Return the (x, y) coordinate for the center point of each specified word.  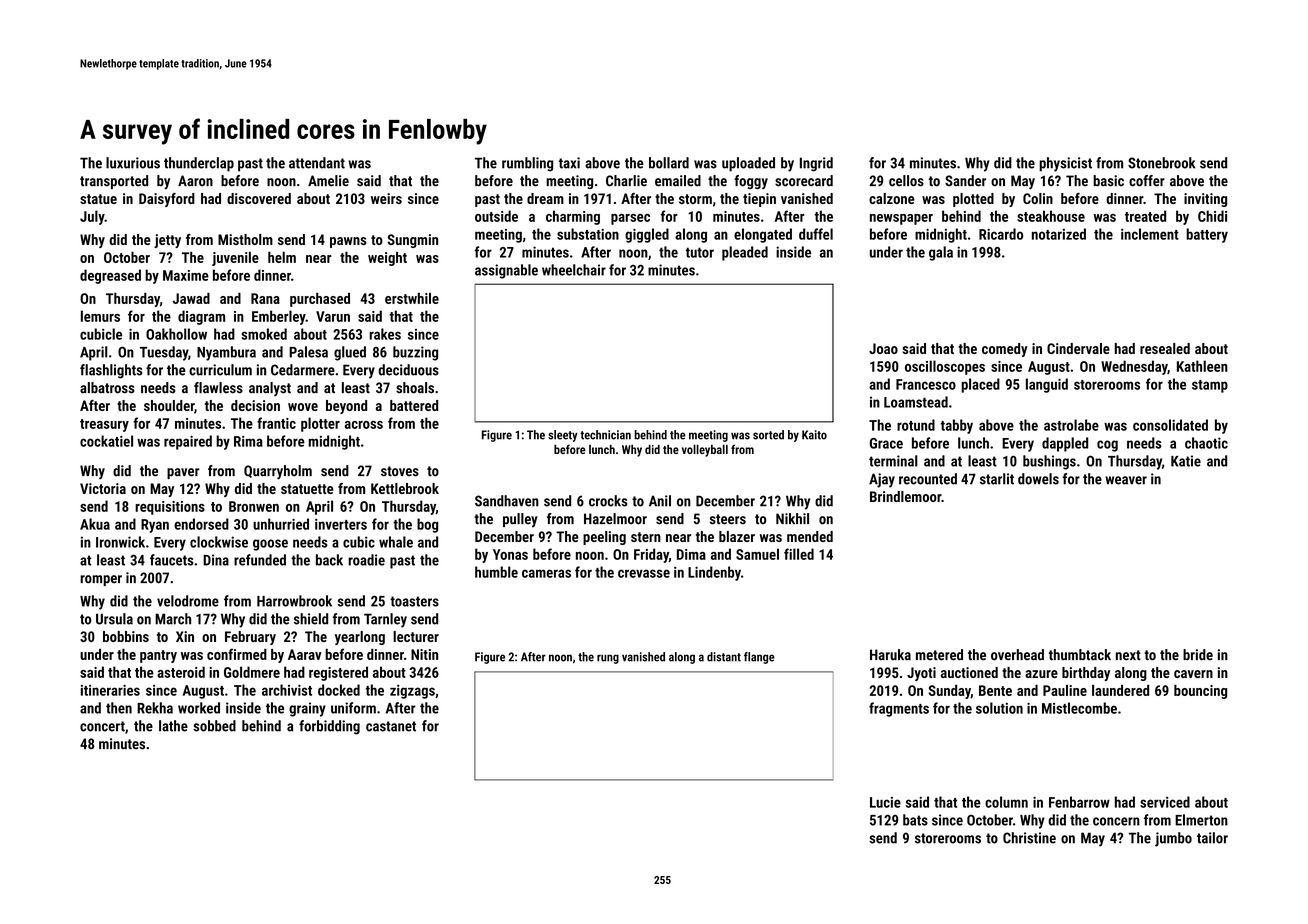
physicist (1065, 164)
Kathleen (1202, 366)
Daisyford (167, 200)
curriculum (220, 370)
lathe (173, 726)
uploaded (748, 164)
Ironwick (120, 542)
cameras (546, 573)
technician (605, 435)
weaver (1126, 480)
